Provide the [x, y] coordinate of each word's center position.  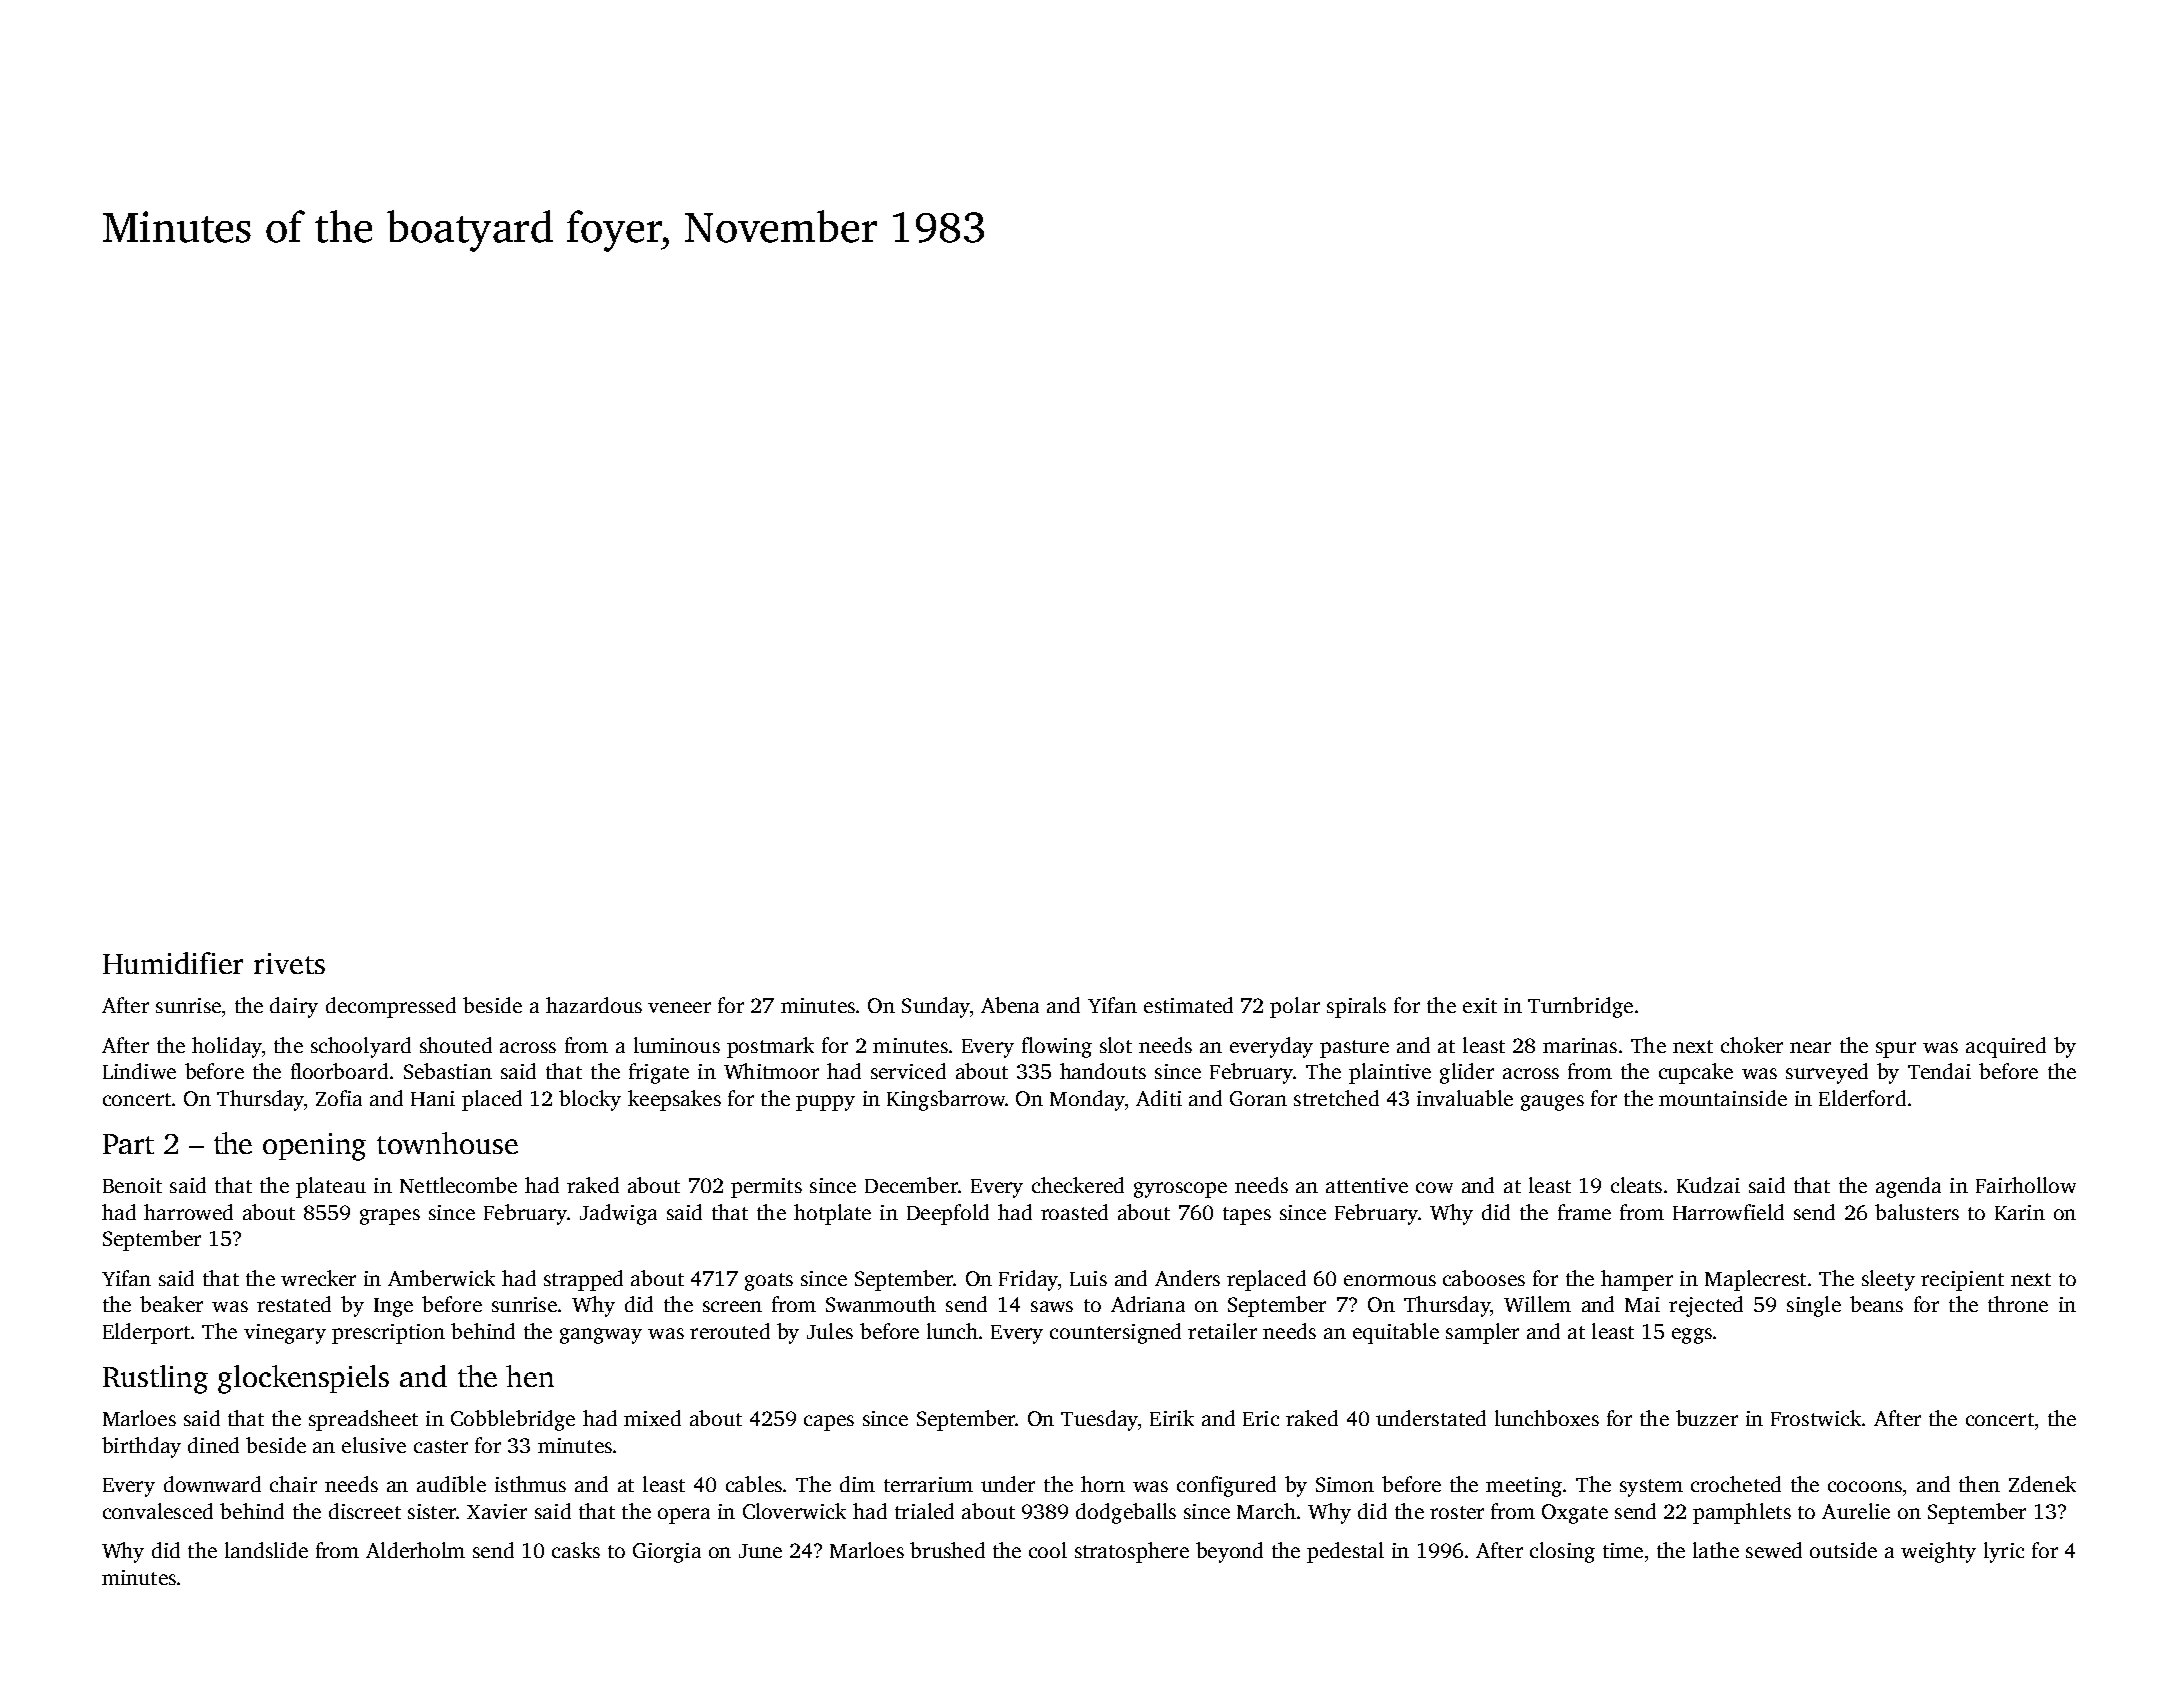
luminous [677, 1045]
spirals [1356, 1007]
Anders [1187, 1278]
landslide [266, 1550]
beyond [1229, 1552]
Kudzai [1708, 1185]
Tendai [1939, 1071]
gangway [601, 1336]
